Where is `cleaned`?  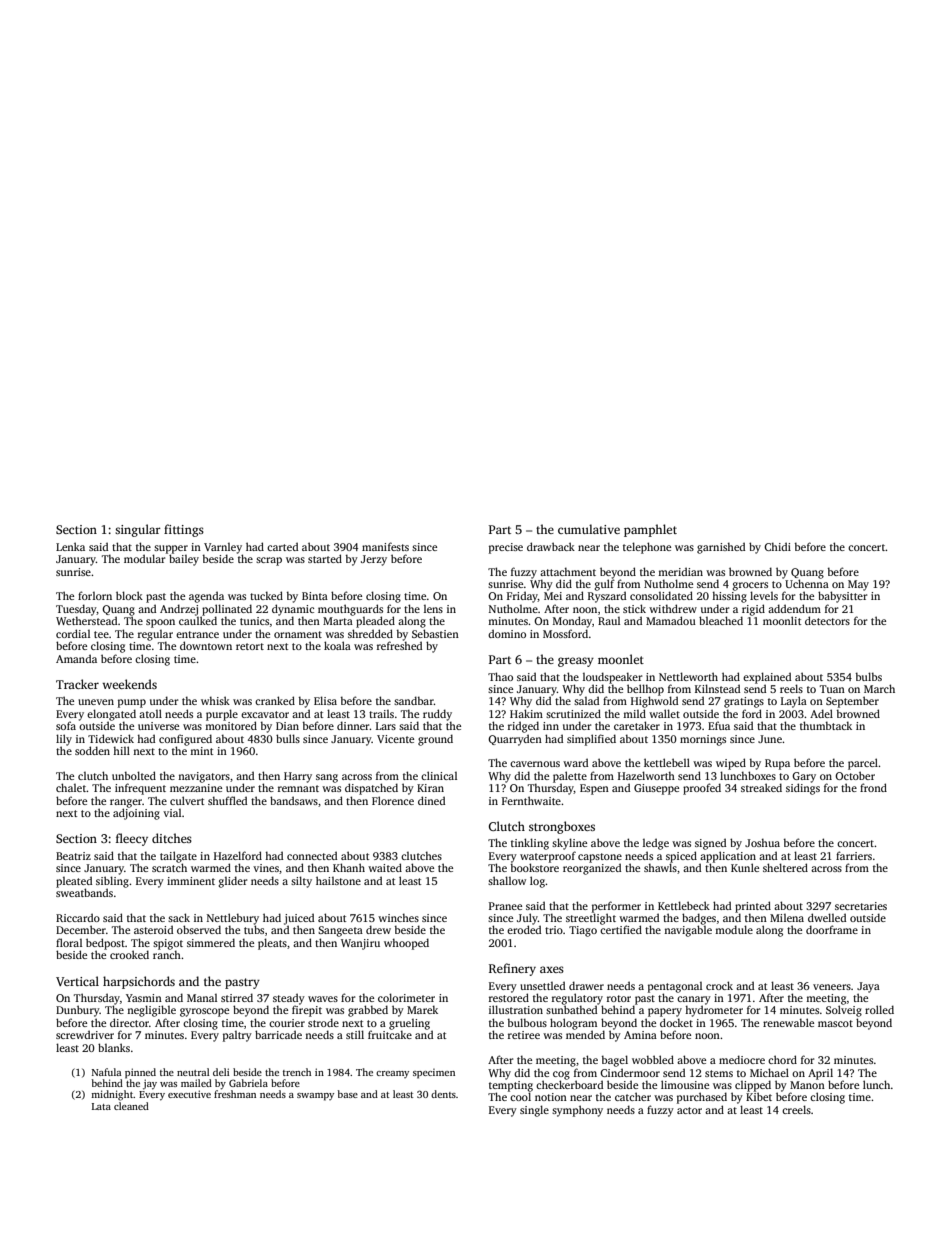
cleaned is located at coordinates (131, 1106).
